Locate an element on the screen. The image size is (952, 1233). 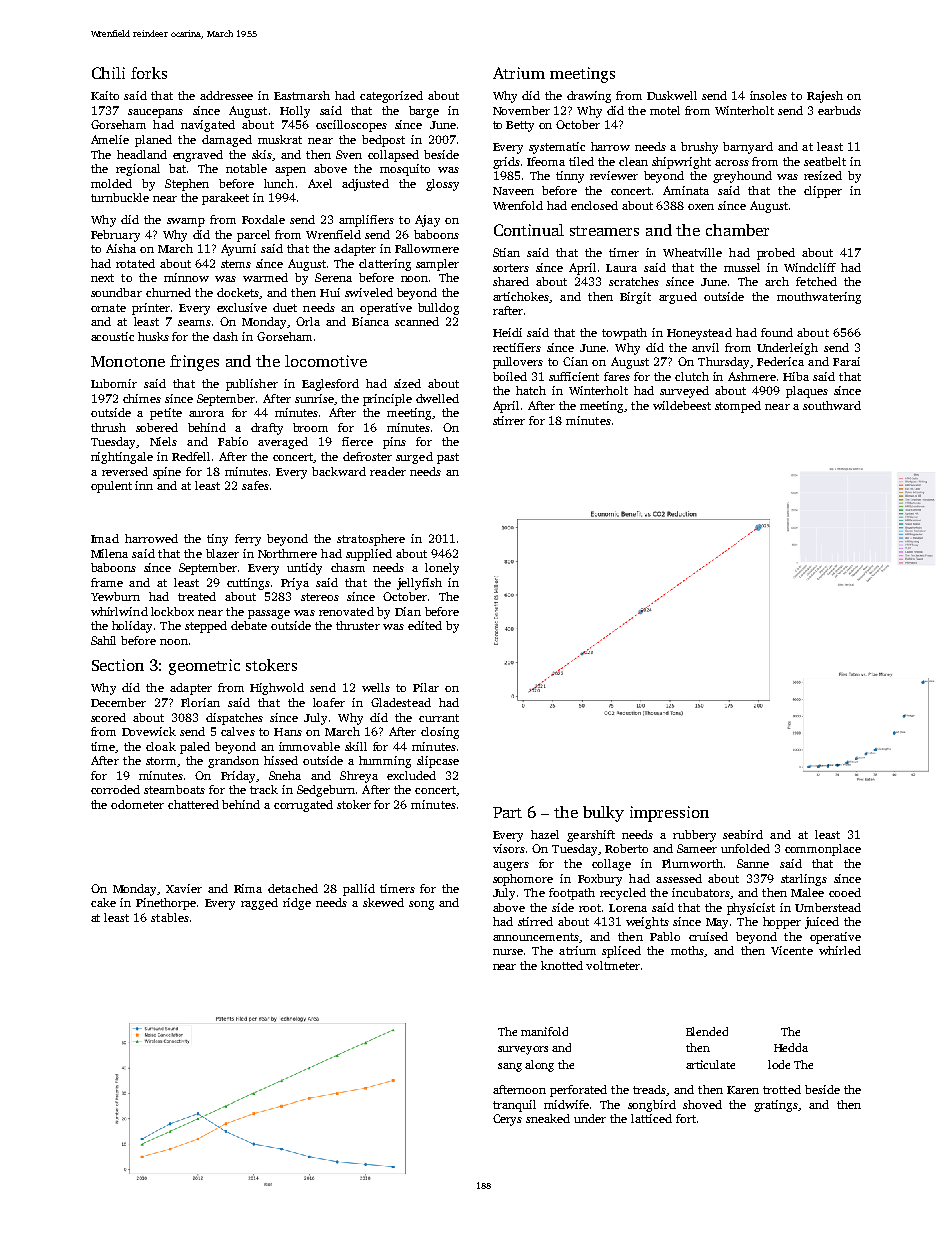
moths is located at coordinates (687, 950).
